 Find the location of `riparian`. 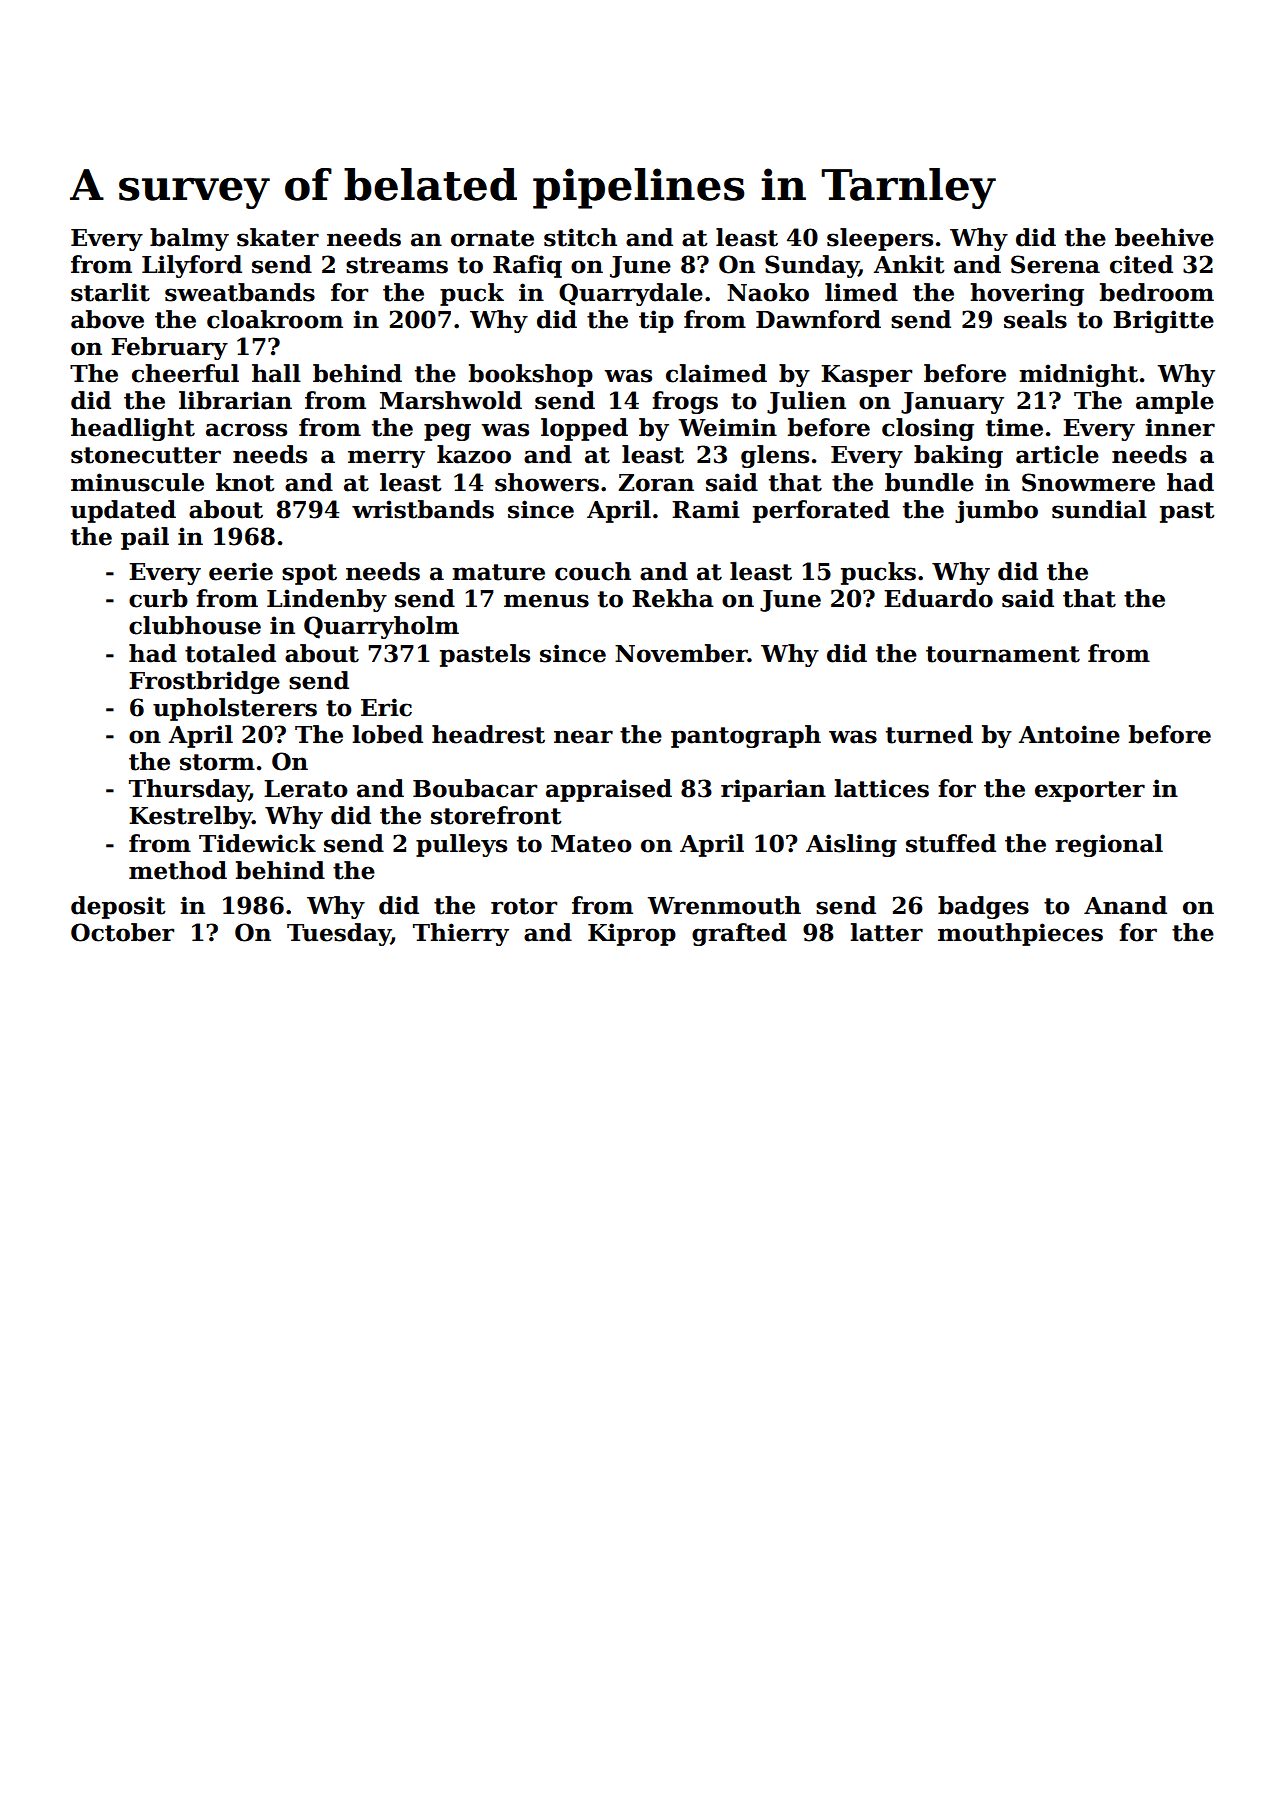

riparian is located at coordinates (773, 790).
